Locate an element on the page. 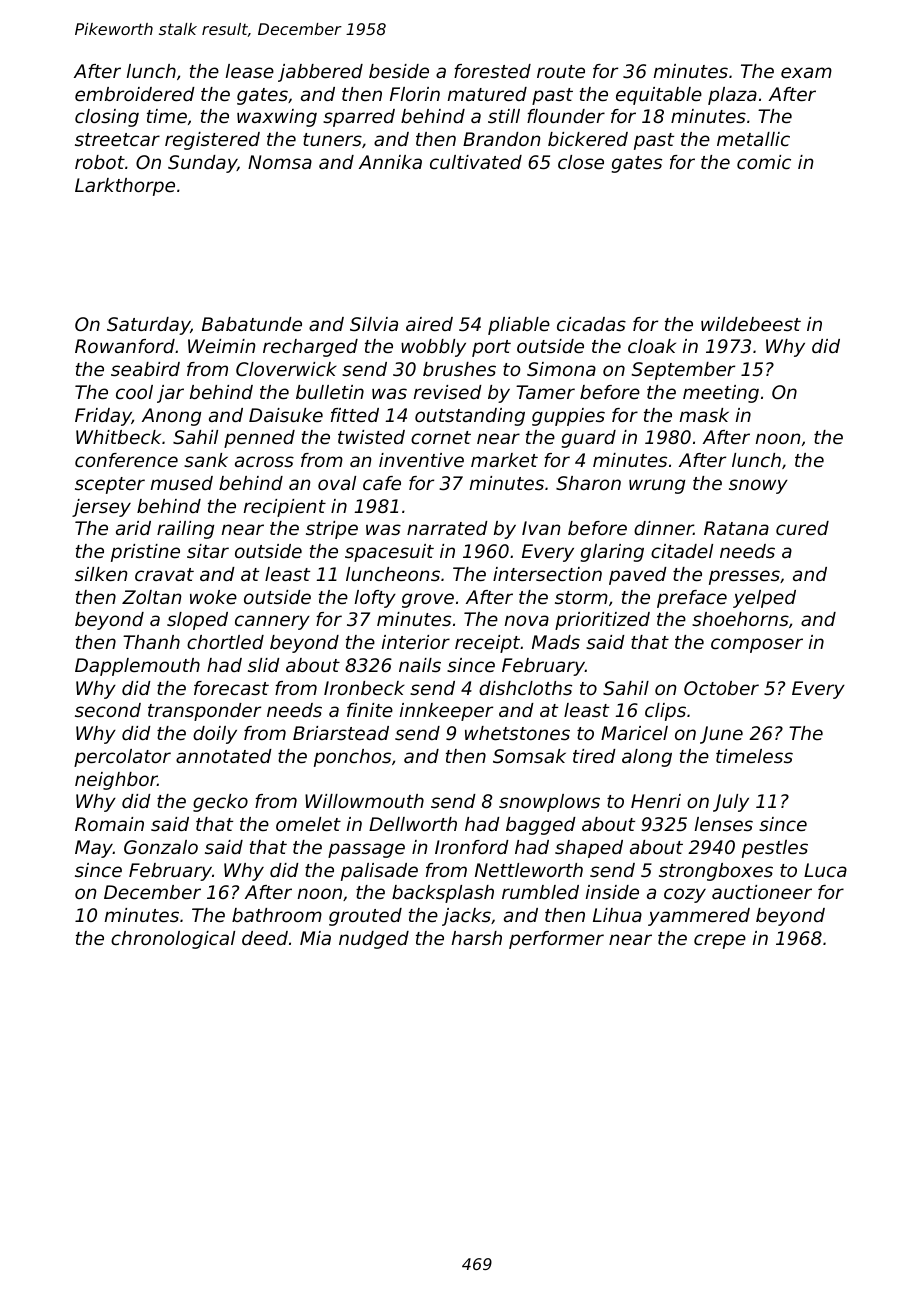  chronological is located at coordinates (173, 940).
